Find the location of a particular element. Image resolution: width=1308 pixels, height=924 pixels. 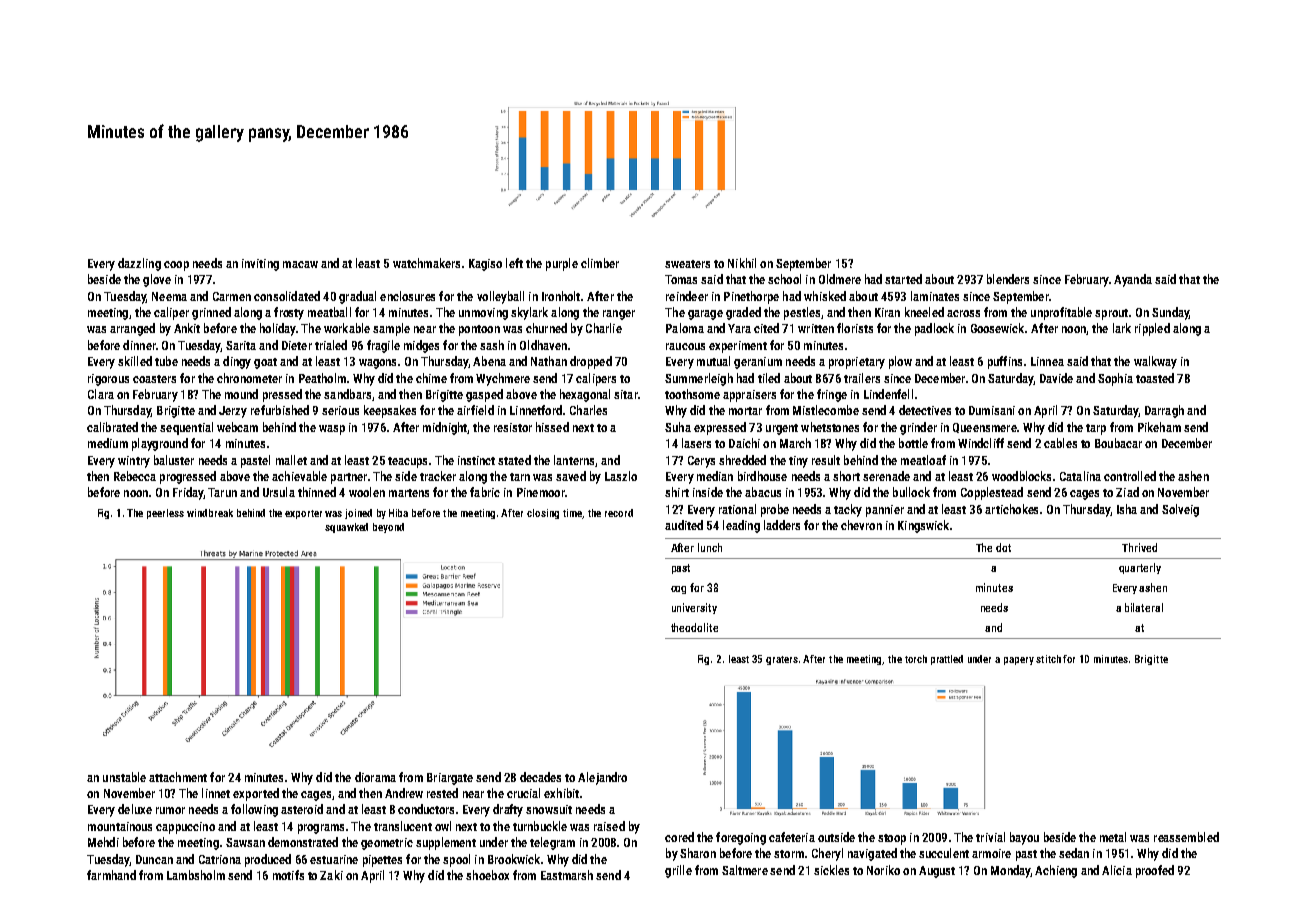

proofed is located at coordinates (1155, 871).
